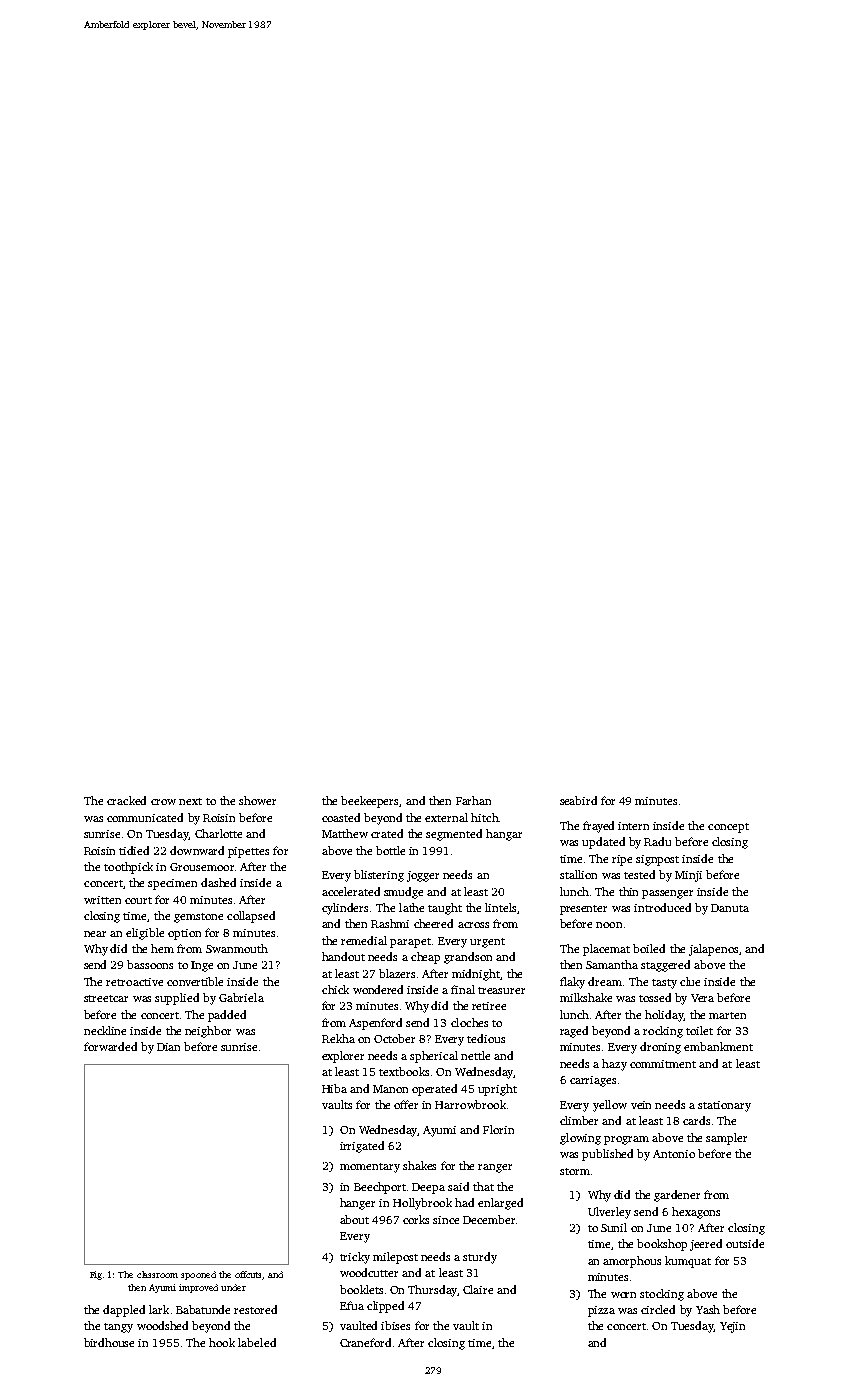 The image size is (849, 1400). Describe the element at coordinates (732, 1327) in the image. I see `Yejin` at that location.
